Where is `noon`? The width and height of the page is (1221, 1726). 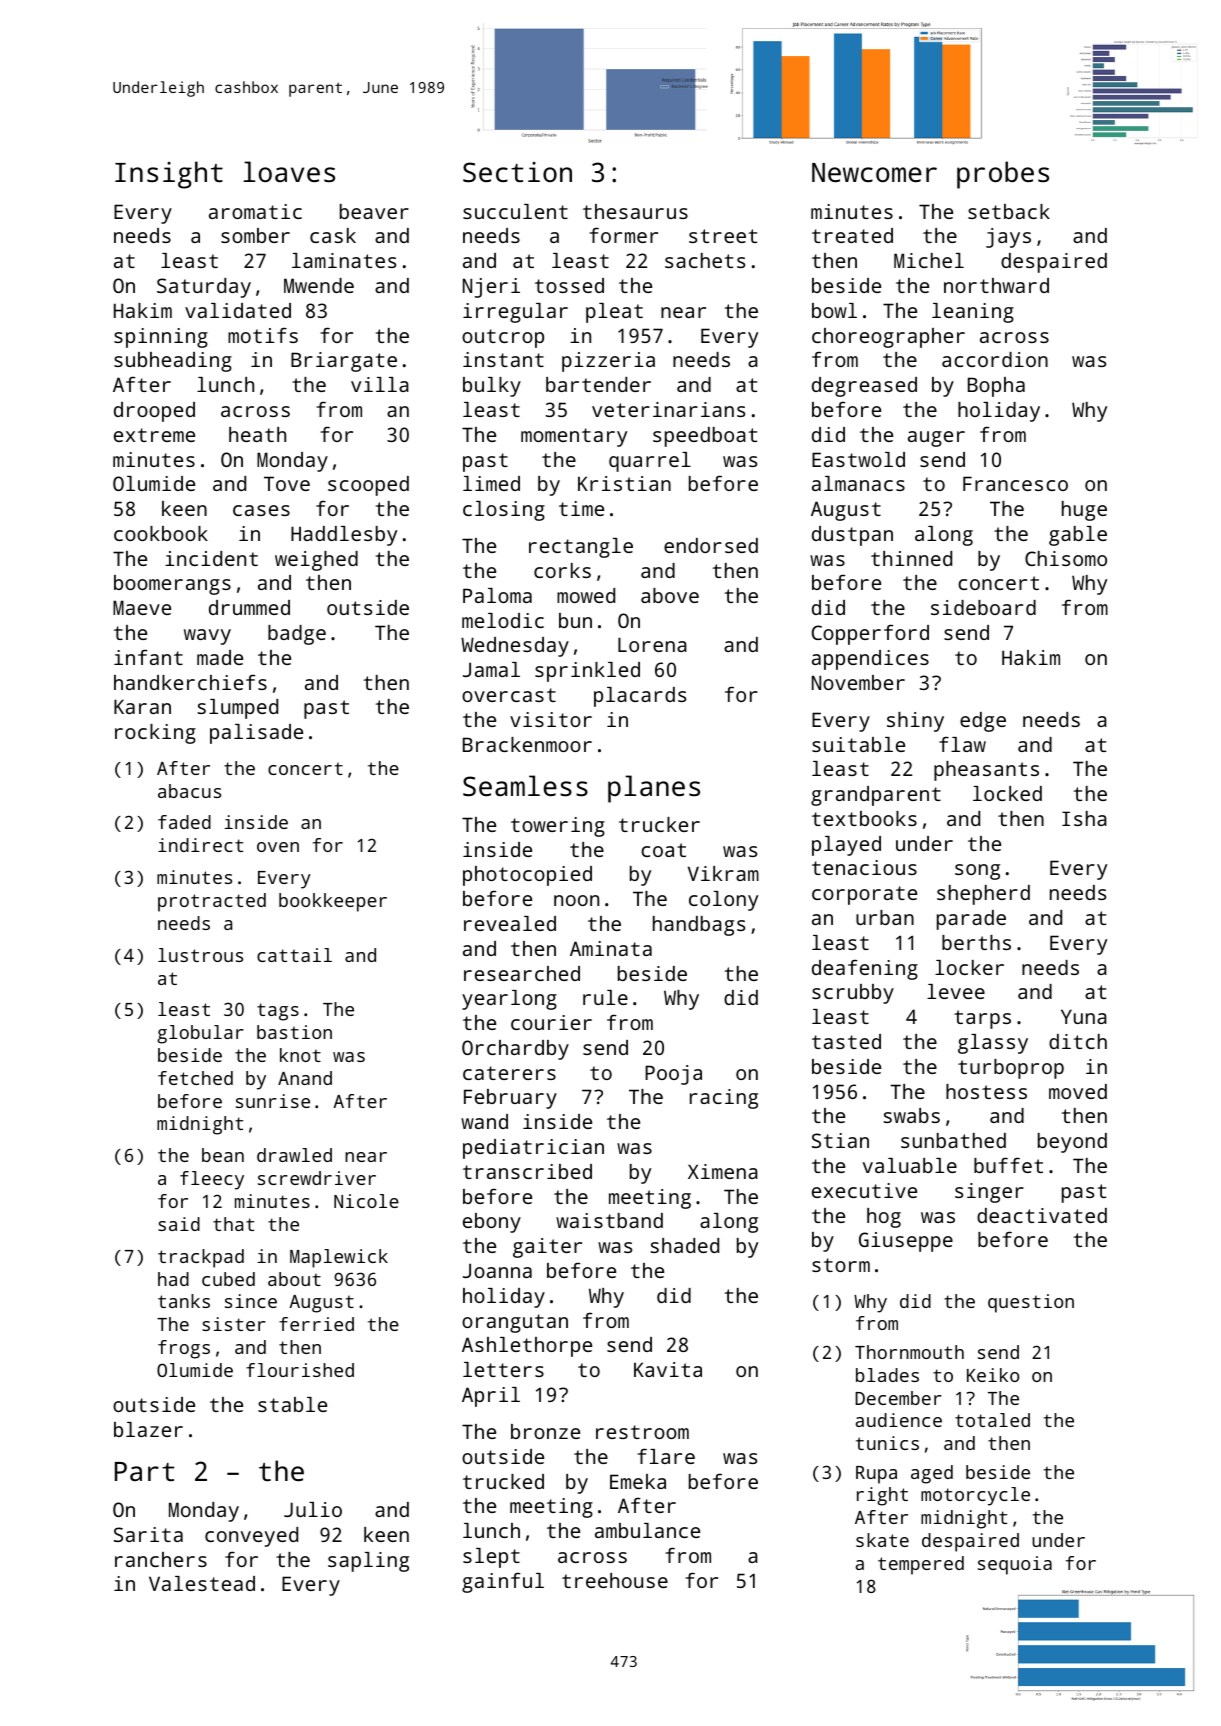 noon is located at coordinates (576, 900).
